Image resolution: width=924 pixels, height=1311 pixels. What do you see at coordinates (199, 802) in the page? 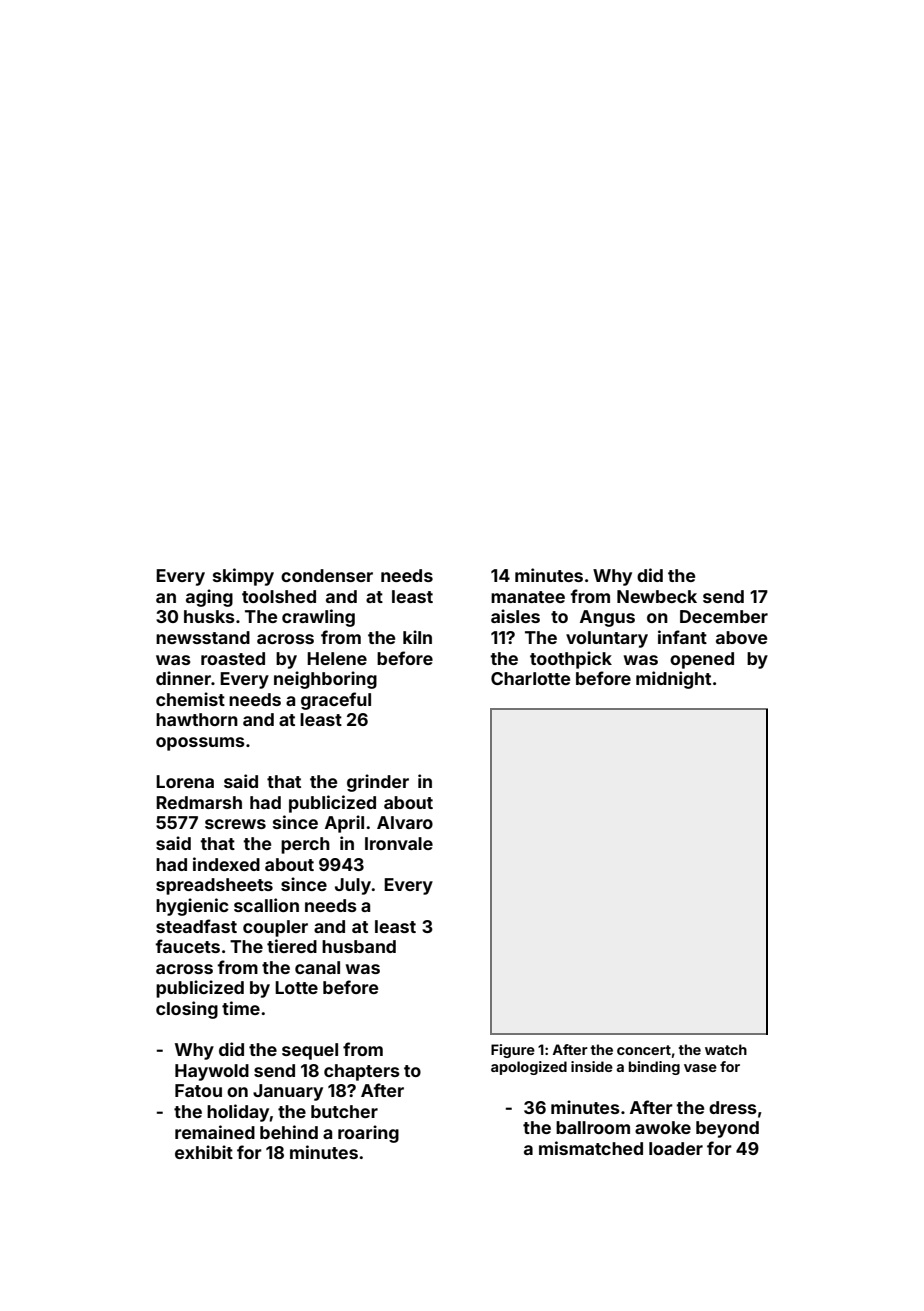
I see `Redmarsh` at bounding box center [199, 802].
